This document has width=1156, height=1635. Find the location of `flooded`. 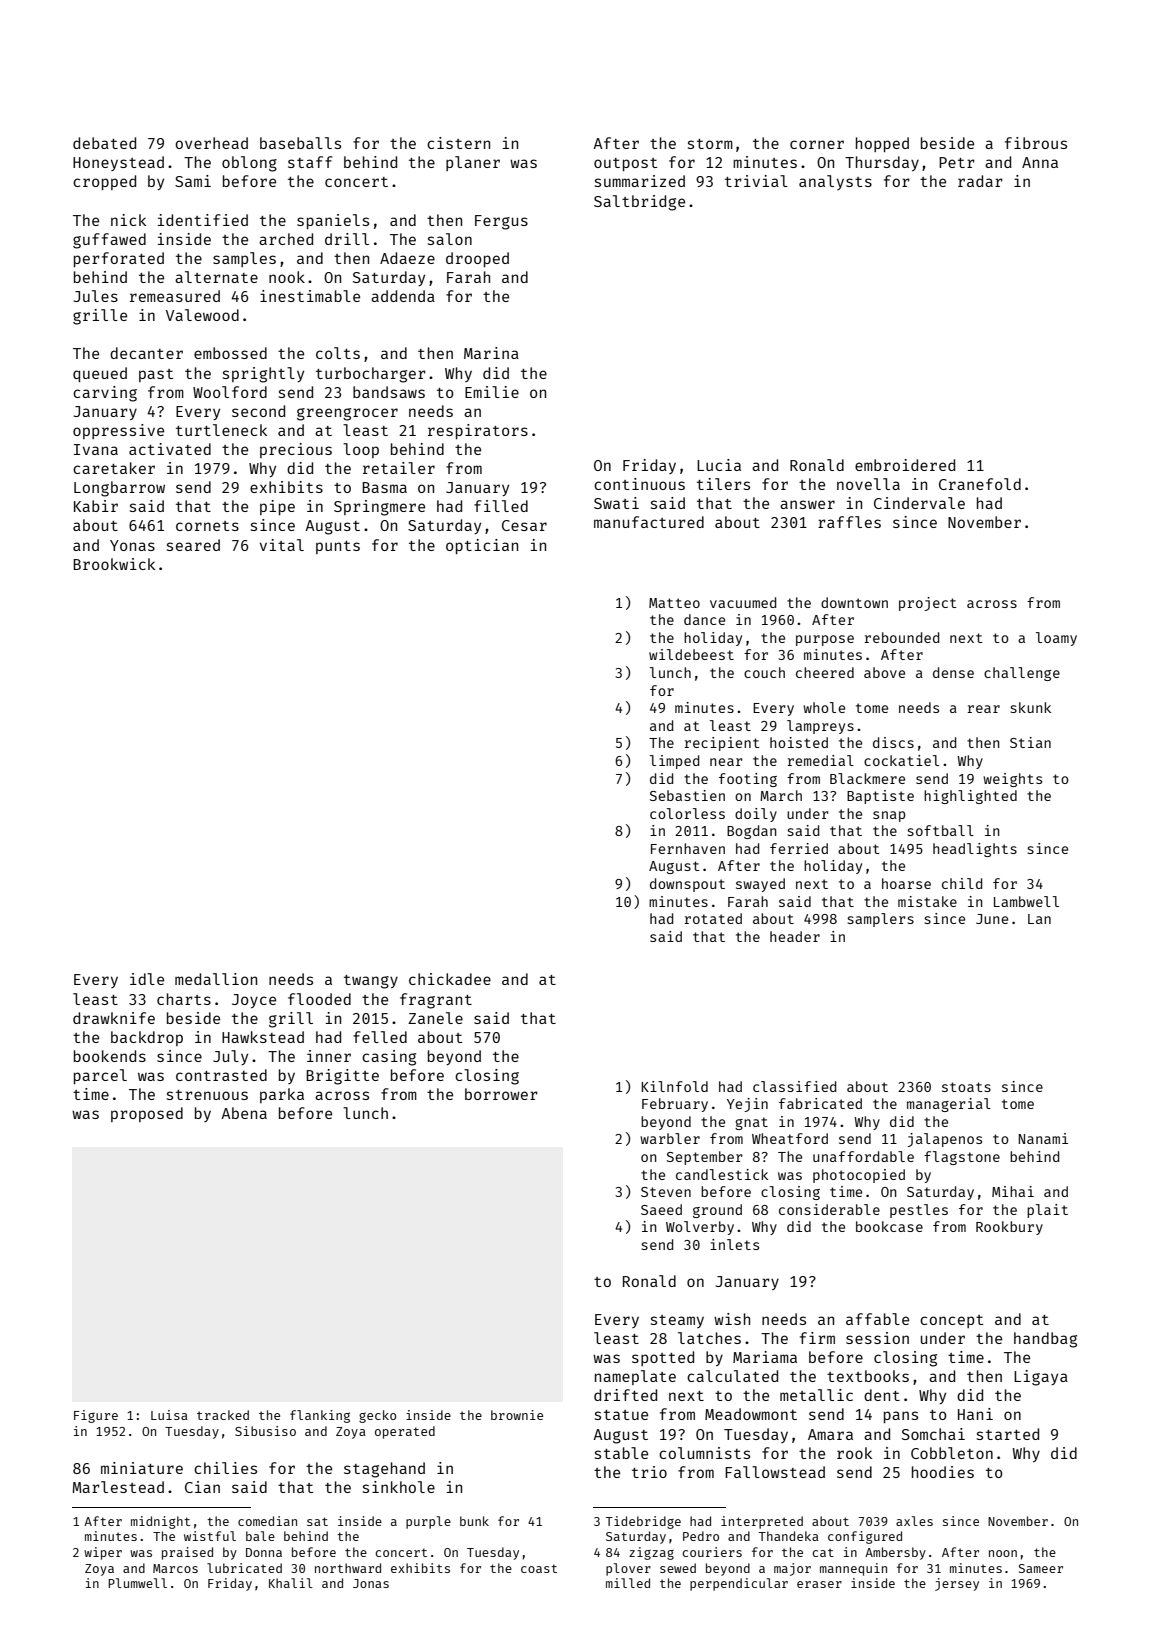

flooded is located at coordinates (319, 999).
